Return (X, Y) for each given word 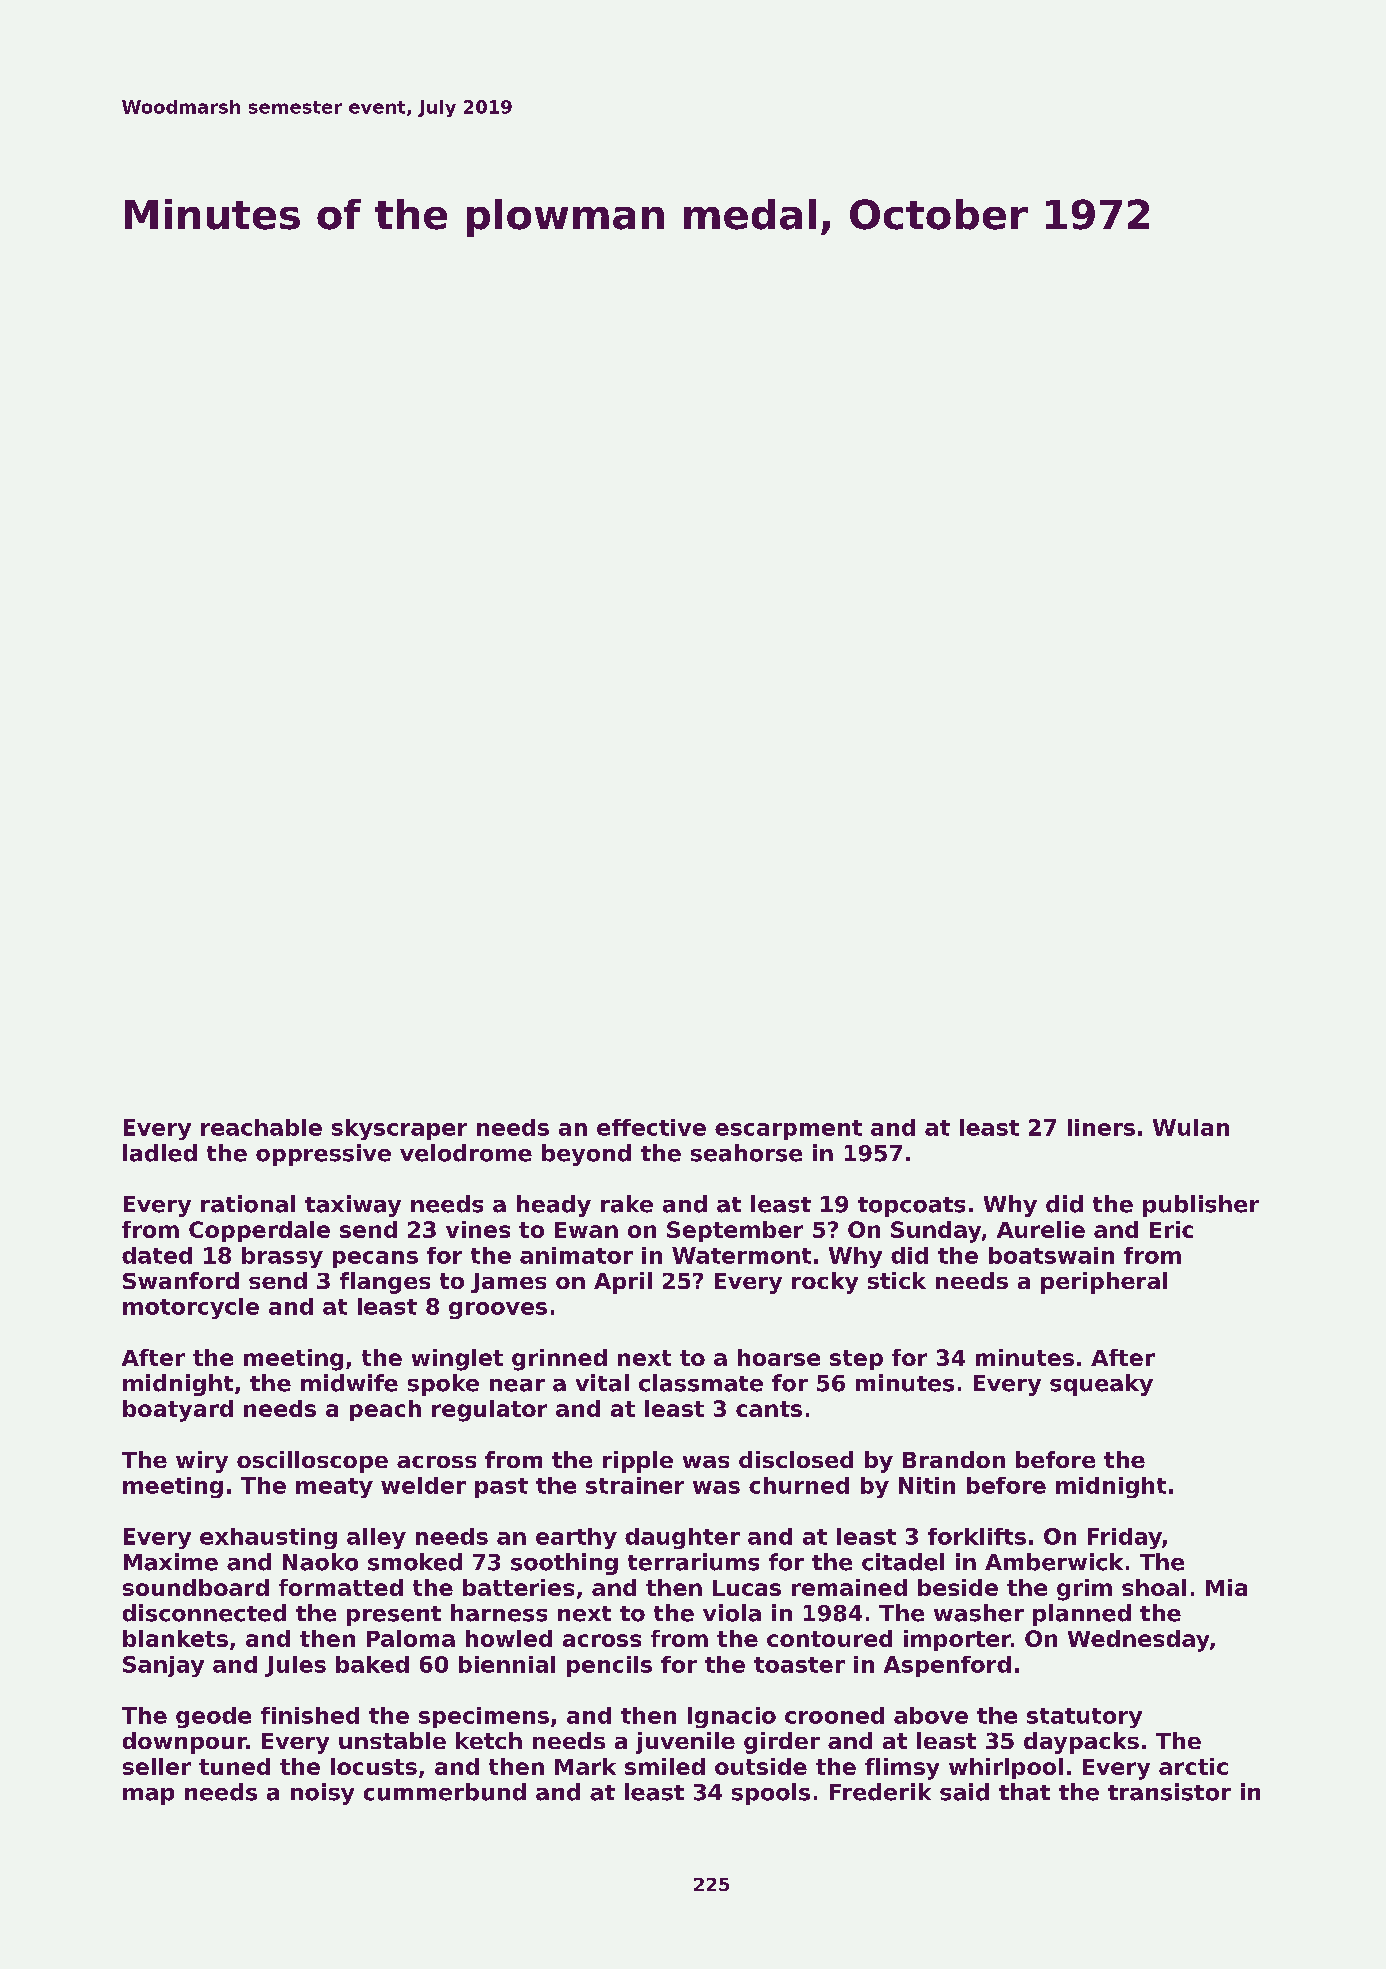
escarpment (788, 1130)
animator (576, 1255)
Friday (1125, 1538)
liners (1101, 1127)
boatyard (178, 1411)
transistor (1169, 1792)
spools (771, 1794)
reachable (261, 1127)
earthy (576, 1538)
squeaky (1101, 1385)
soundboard (196, 1587)
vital (602, 1383)
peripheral (1104, 1283)
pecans (375, 1259)
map (148, 1796)
